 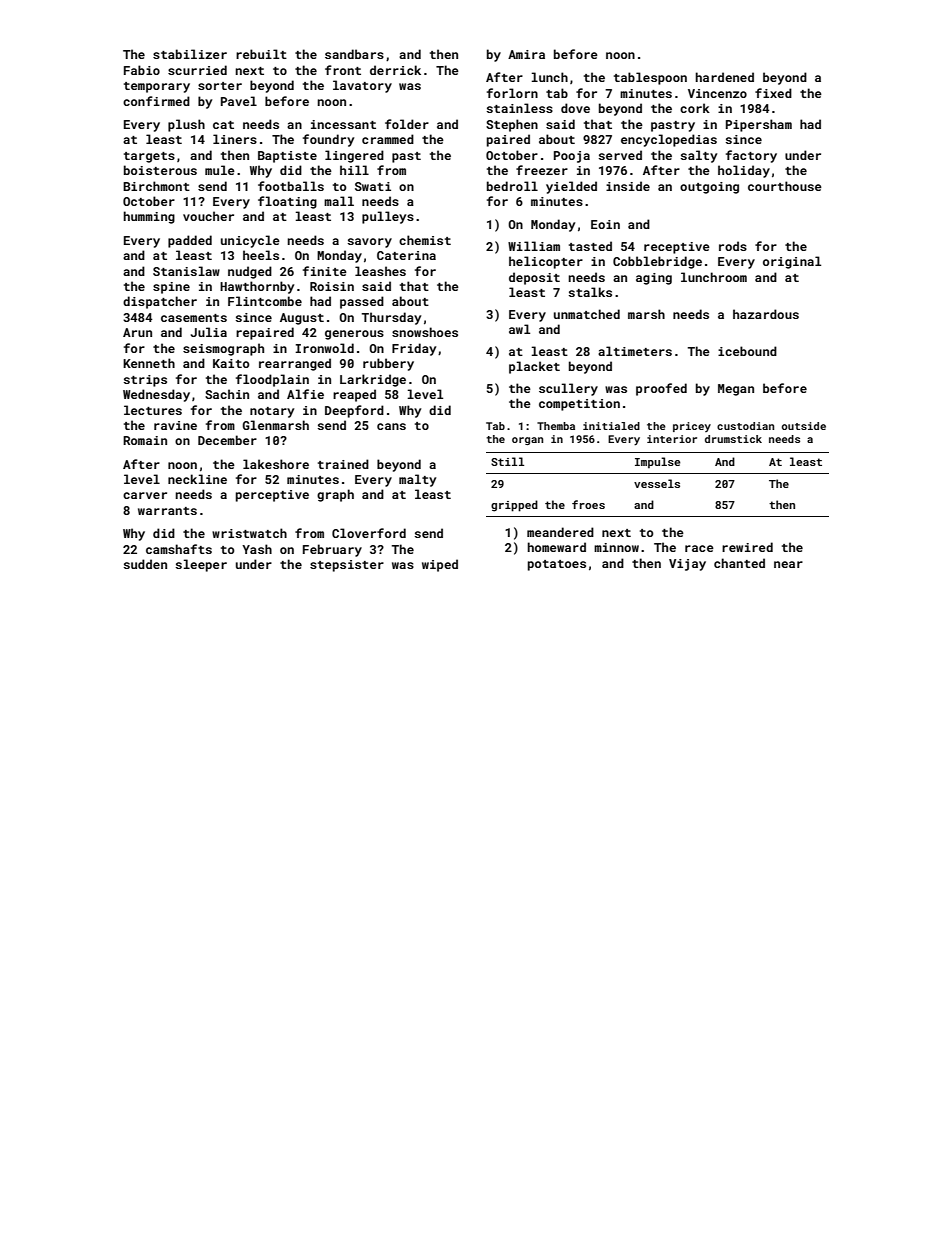 I want to click on wiped, so click(x=440, y=565).
